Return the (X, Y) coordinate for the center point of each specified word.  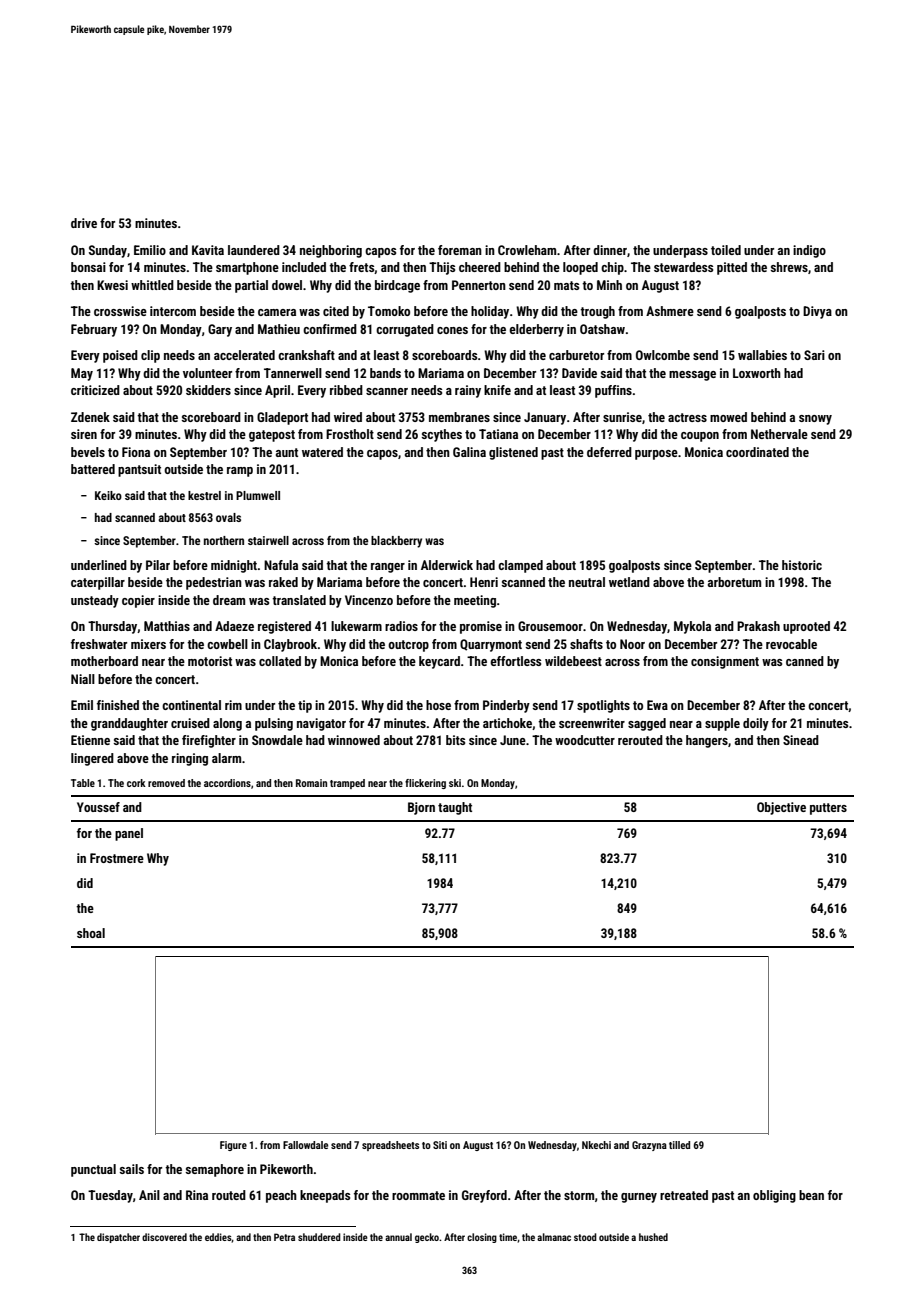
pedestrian (214, 583)
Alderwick (447, 565)
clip (150, 356)
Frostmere (117, 858)
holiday (490, 312)
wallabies (762, 355)
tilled (679, 1145)
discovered (164, 1237)
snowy (815, 420)
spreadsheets (390, 1146)
